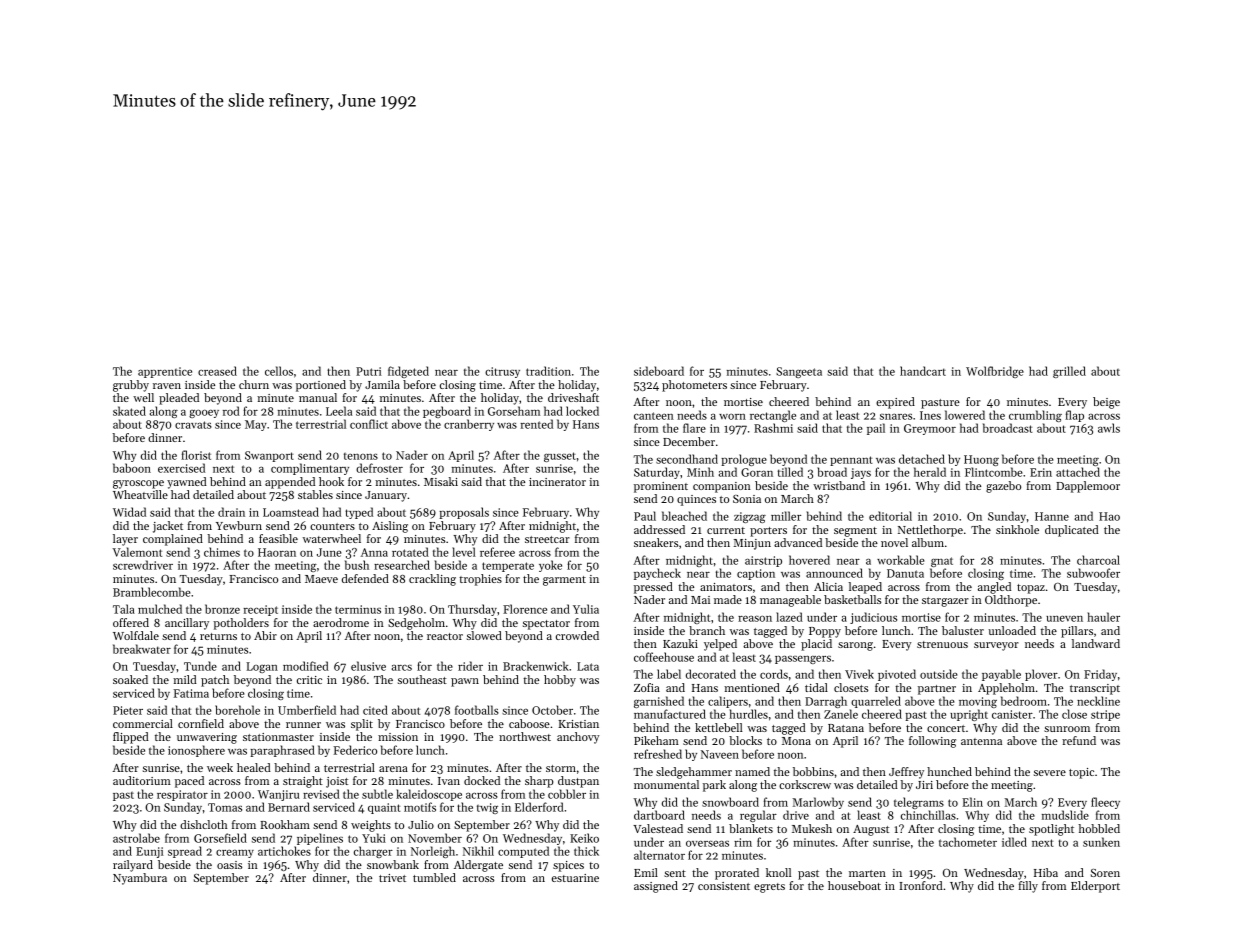 The height and width of the screenshot is (952, 1233). What do you see at coordinates (923, 371) in the screenshot?
I see `handcart` at bounding box center [923, 371].
